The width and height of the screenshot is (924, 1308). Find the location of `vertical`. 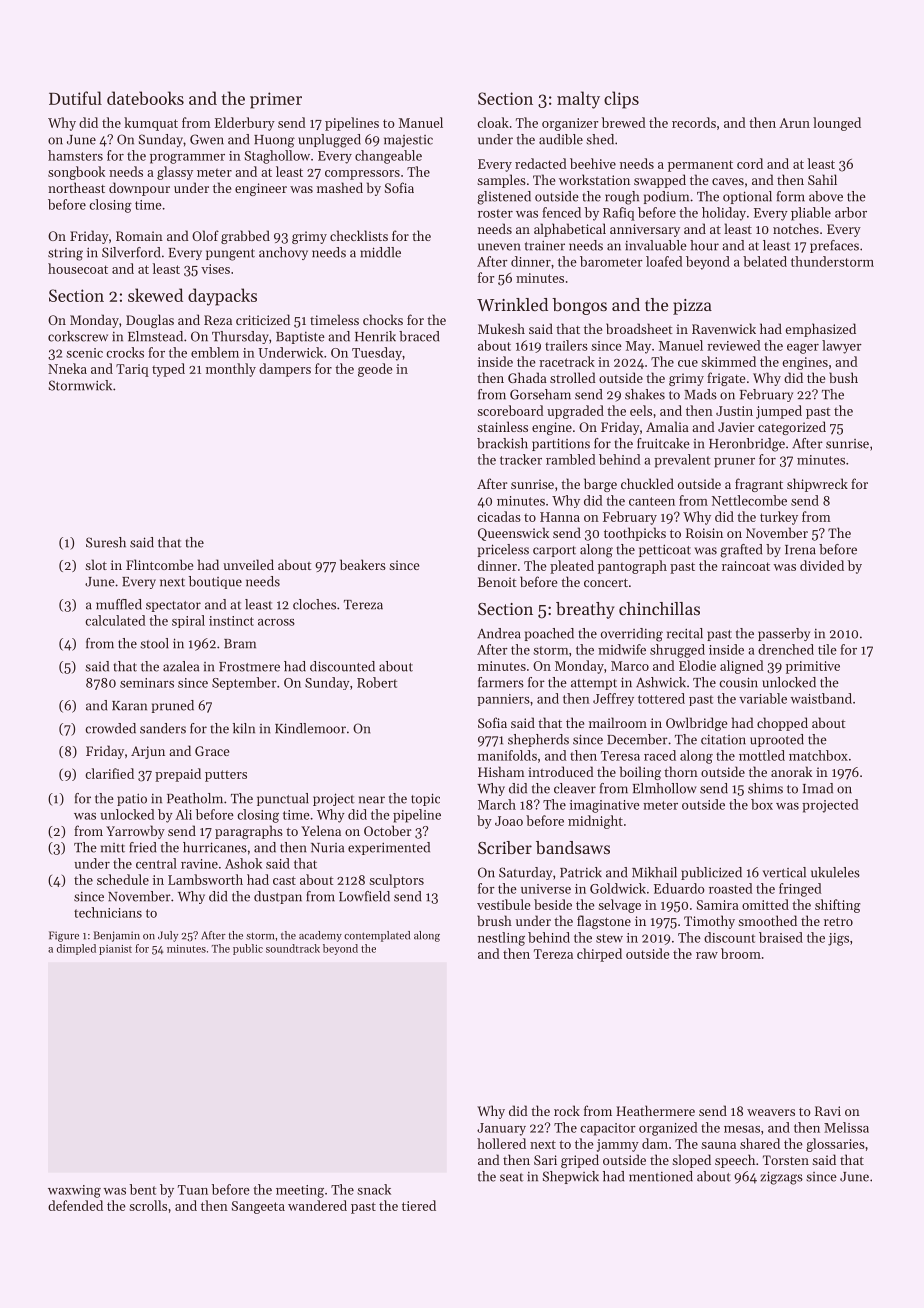

vertical is located at coordinates (784, 872).
